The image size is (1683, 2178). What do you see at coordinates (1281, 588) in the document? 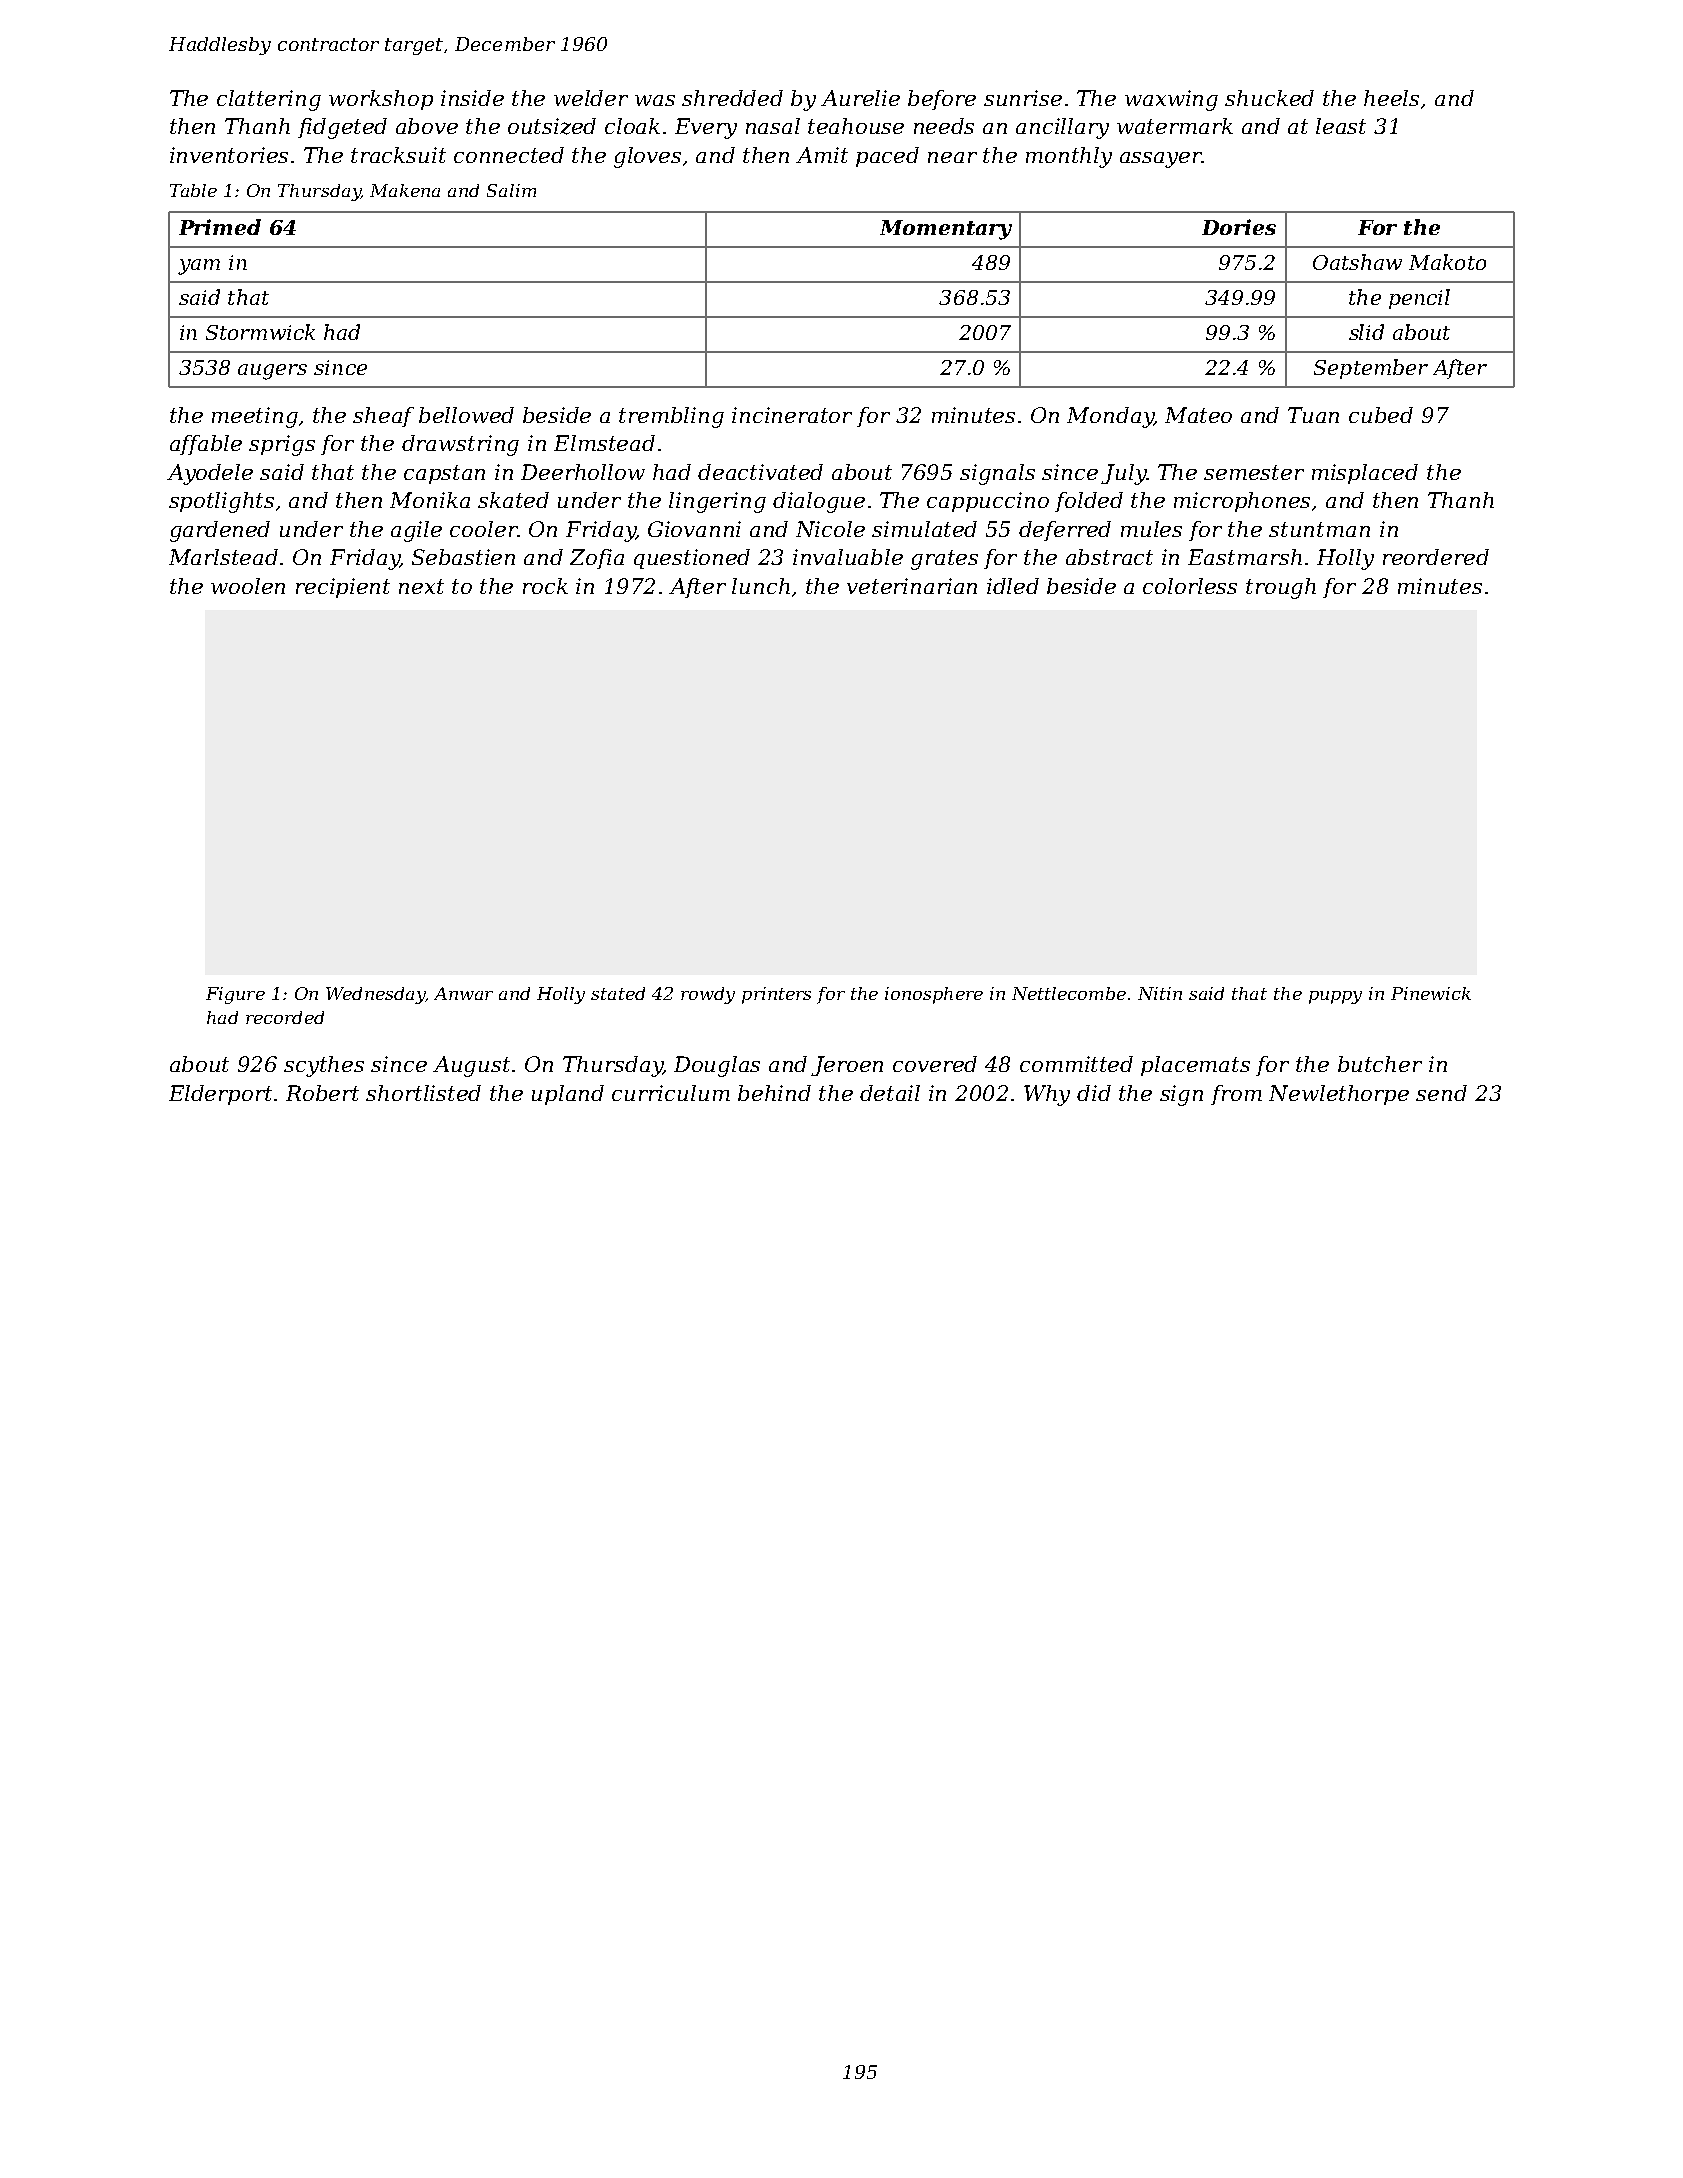
I see `trough` at bounding box center [1281, 588].
